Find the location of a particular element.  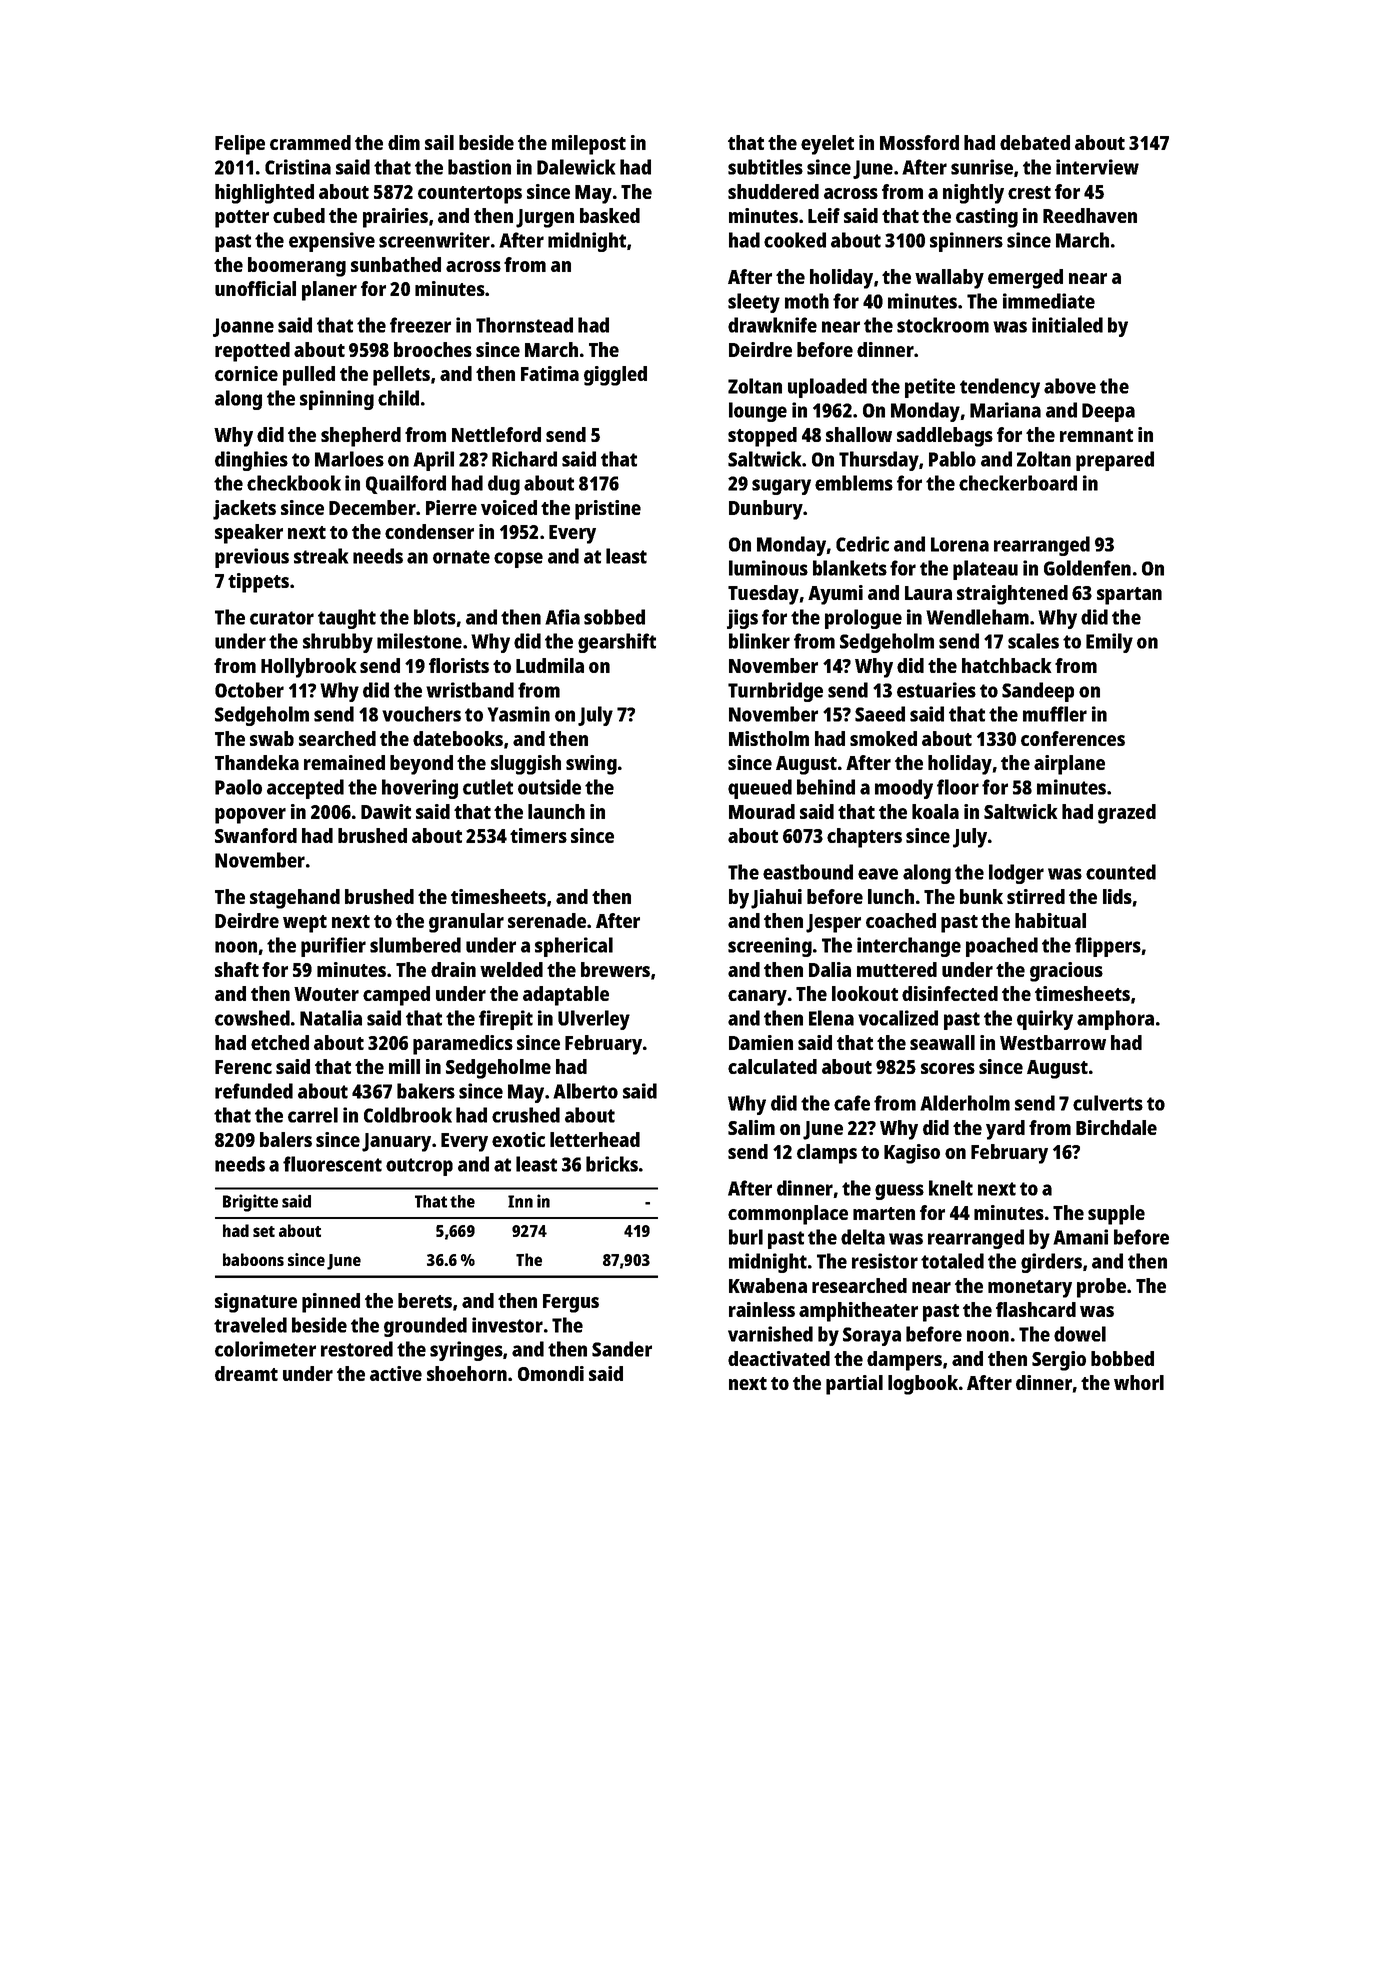

counted is located at coordinates (1121, 872).
